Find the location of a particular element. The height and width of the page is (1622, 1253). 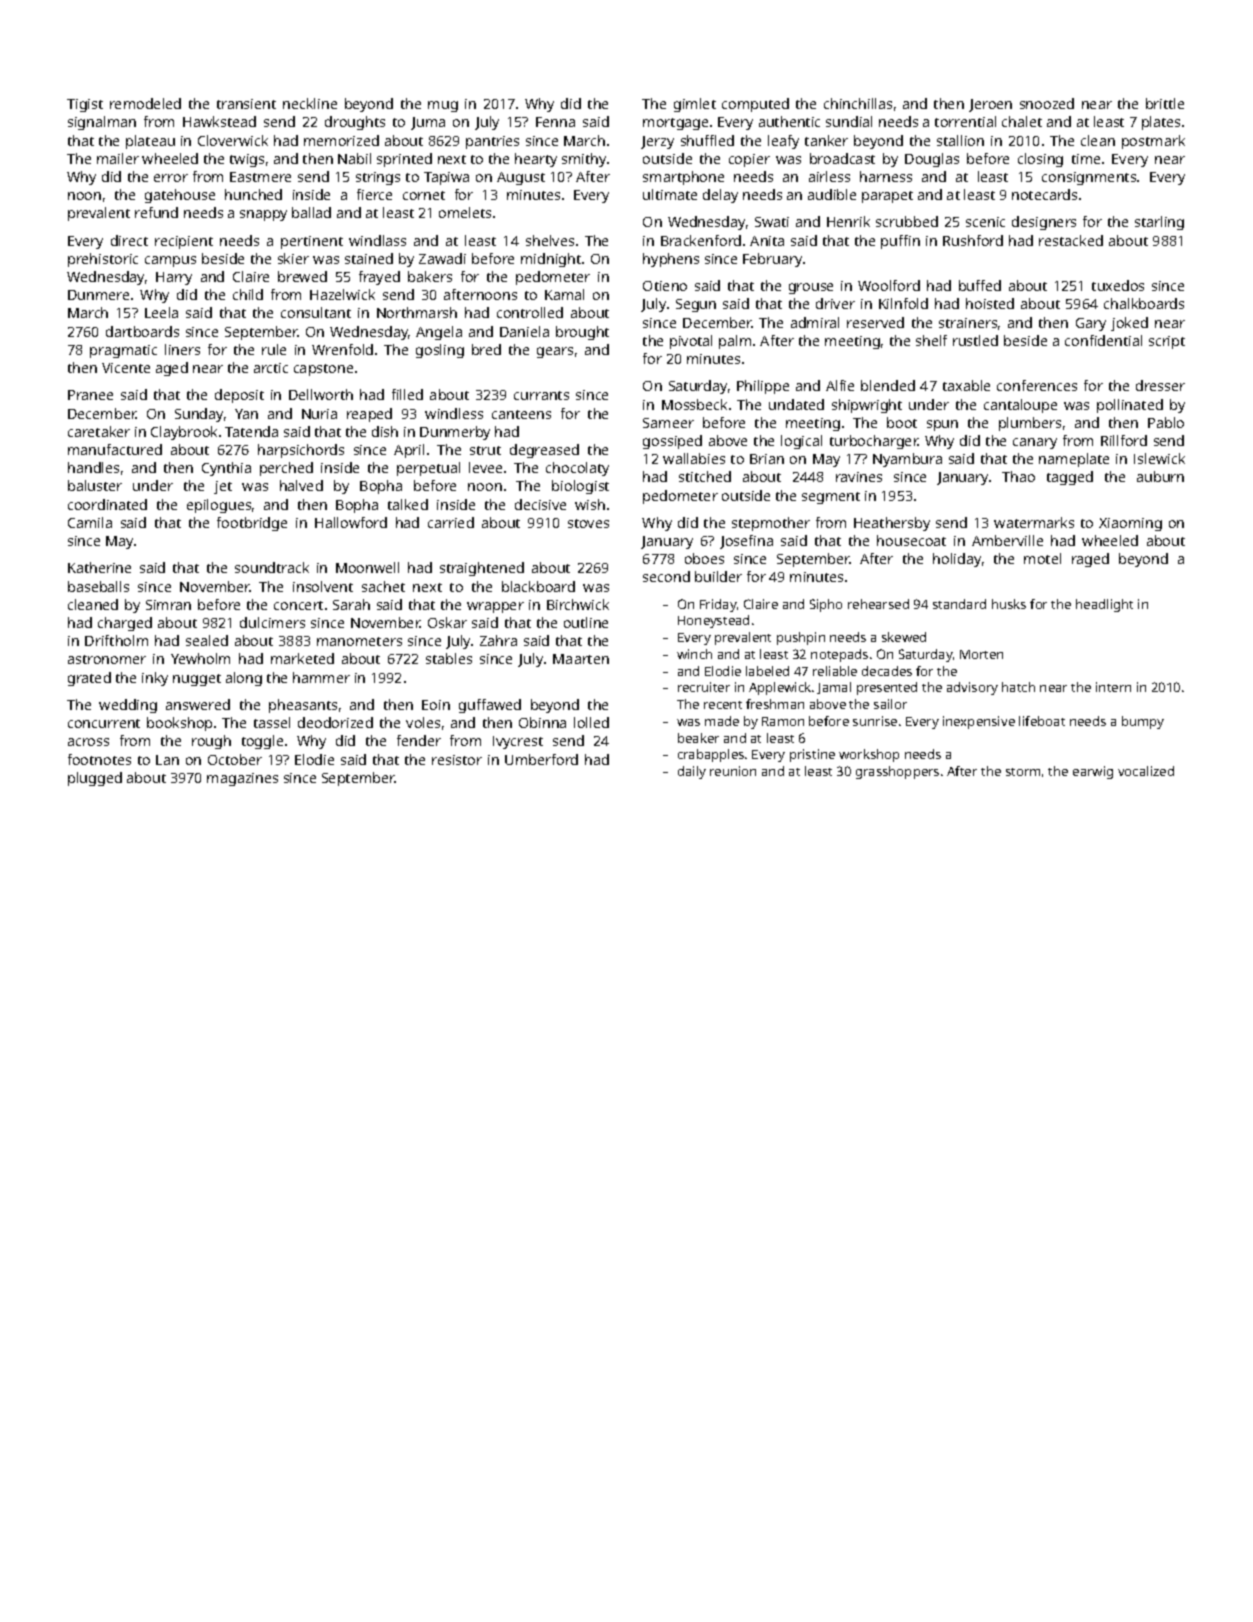

remodeled is located at coordinates (145, 103).
